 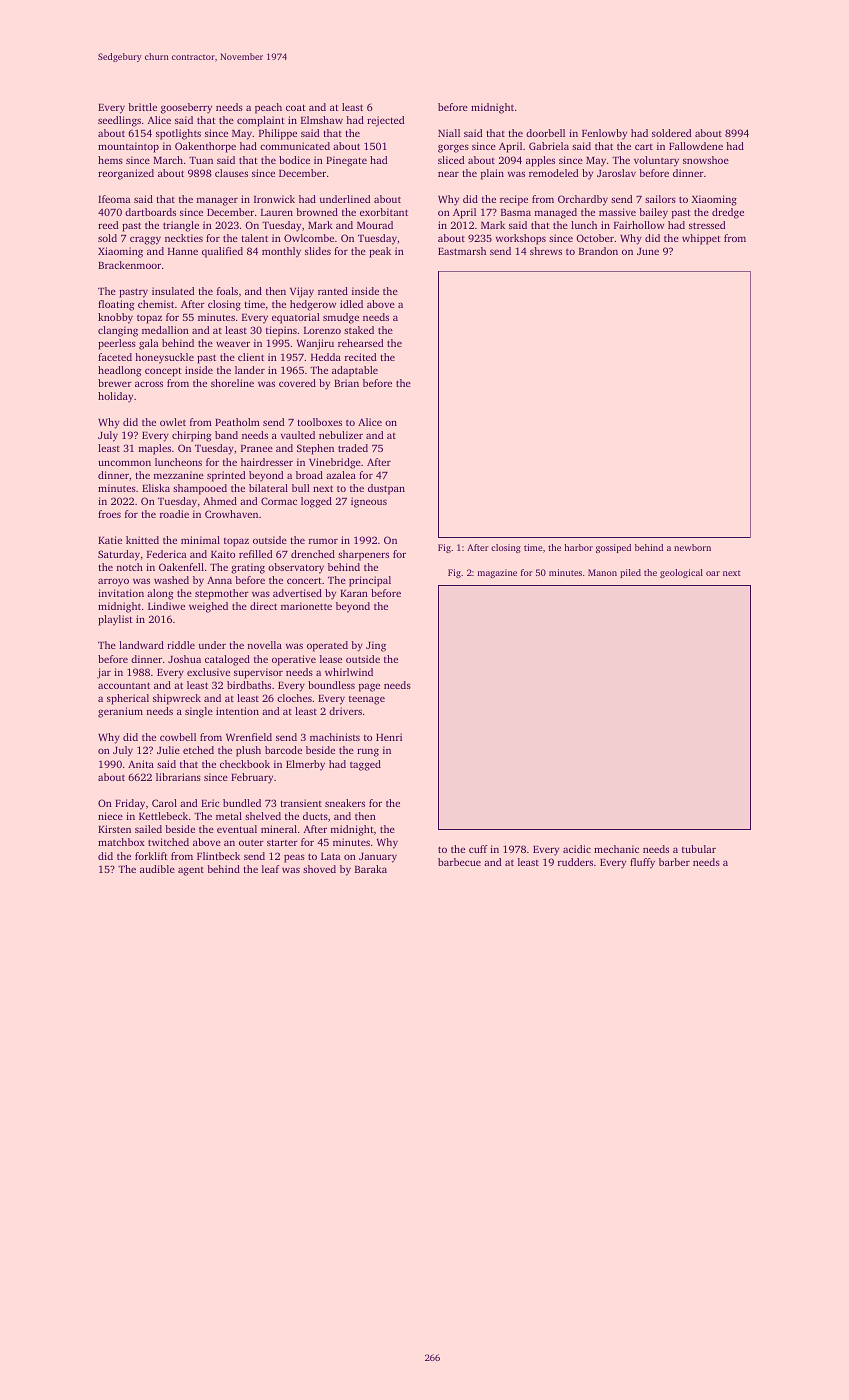 I want to click on audible, so click(x=157, y=869).
